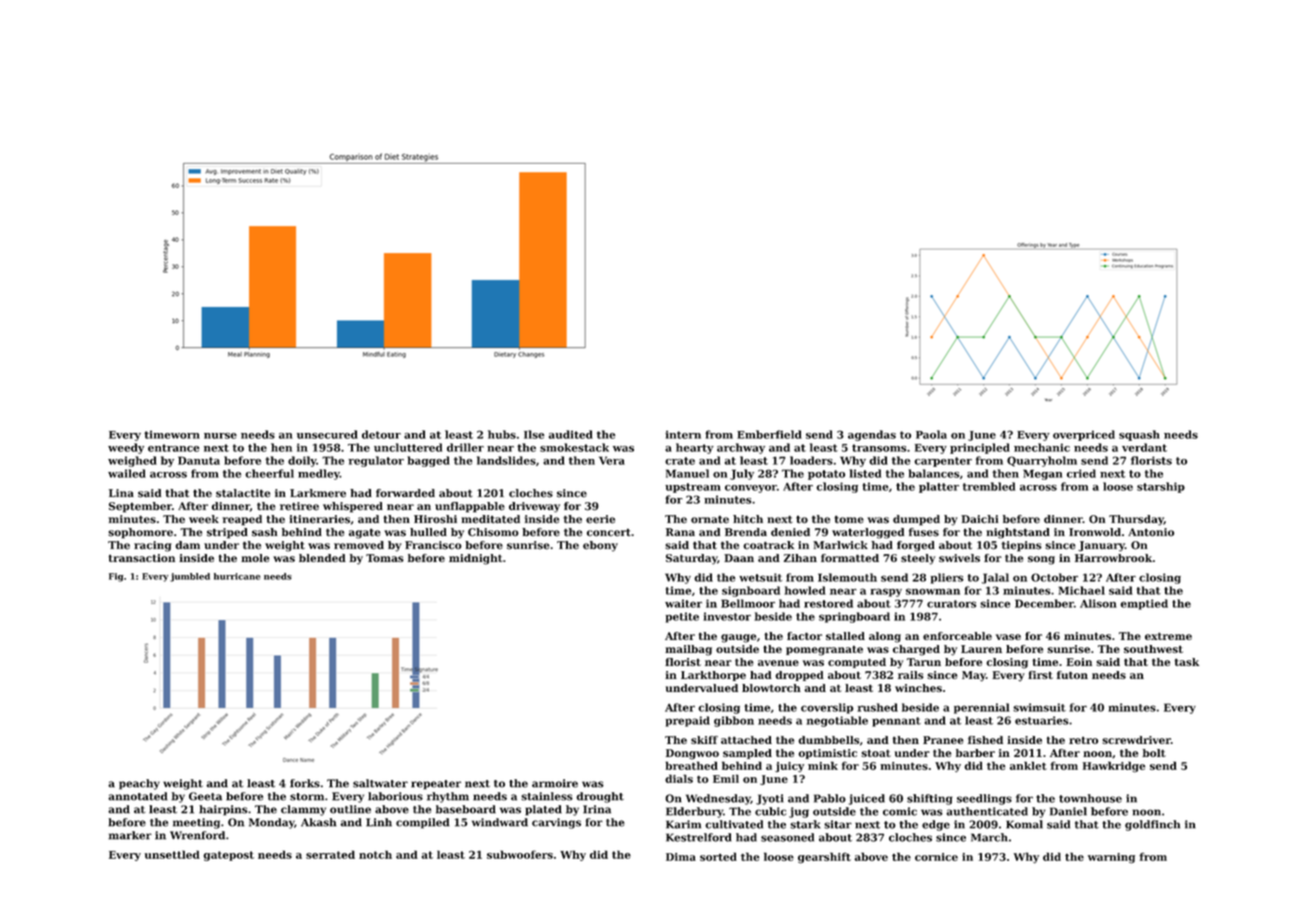 The image size is (1308, 924). I want to click on prepaid, so click(688, 721).
